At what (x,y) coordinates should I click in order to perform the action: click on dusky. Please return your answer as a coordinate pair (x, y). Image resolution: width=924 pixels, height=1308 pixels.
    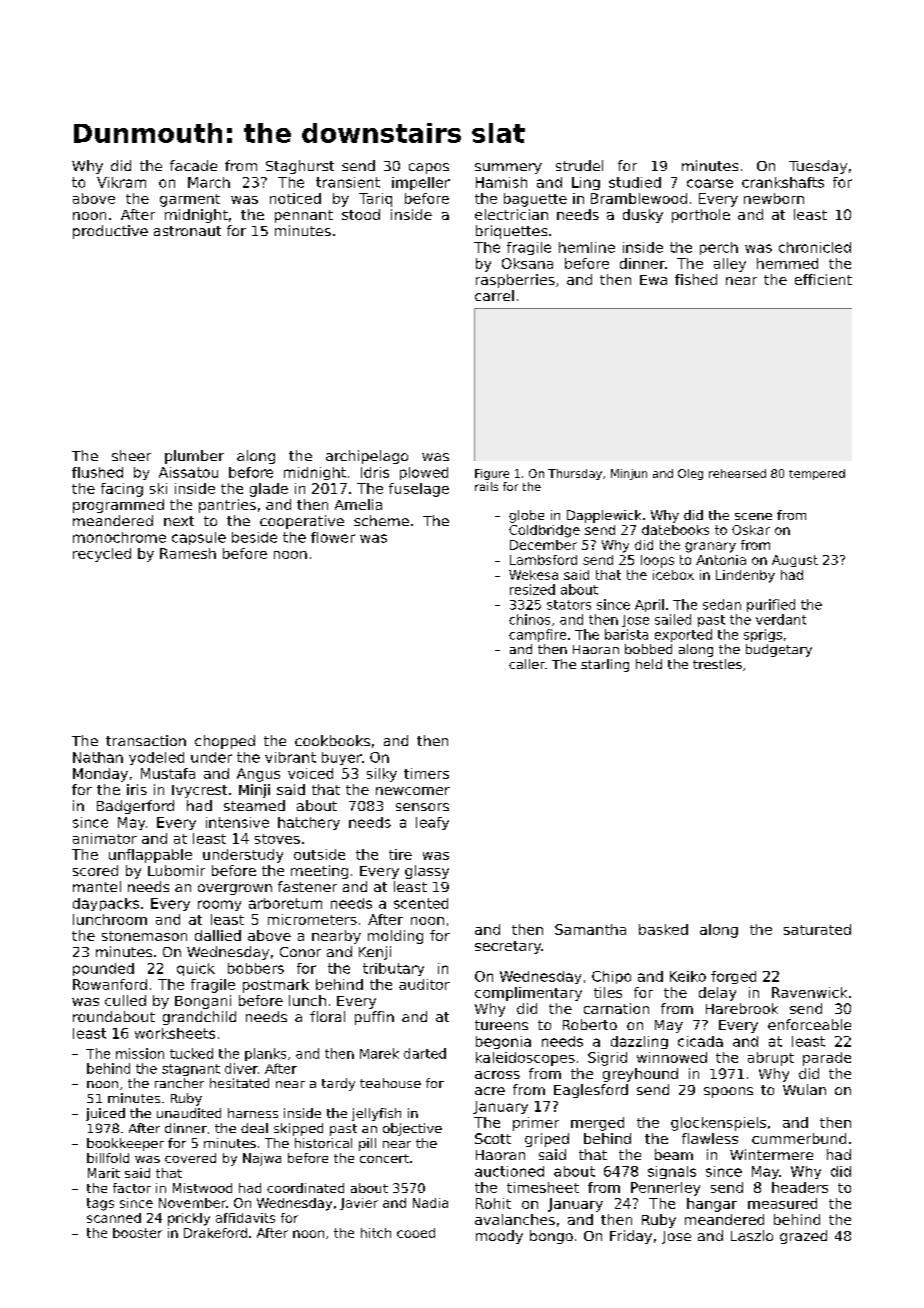
    Looking at the image, I should click on (643, 216).
